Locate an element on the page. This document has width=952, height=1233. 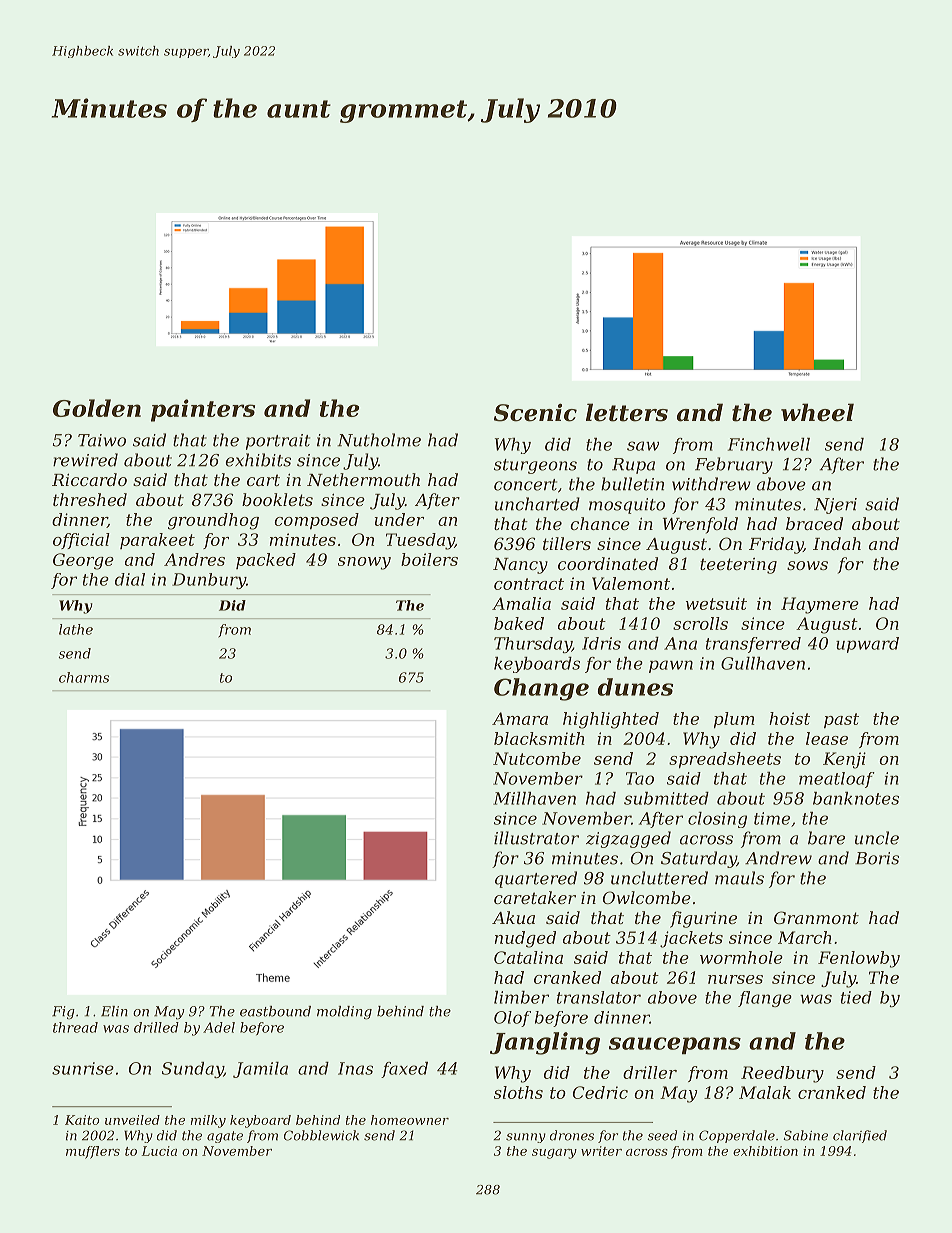
painters is located at coordinates (203, 410).
